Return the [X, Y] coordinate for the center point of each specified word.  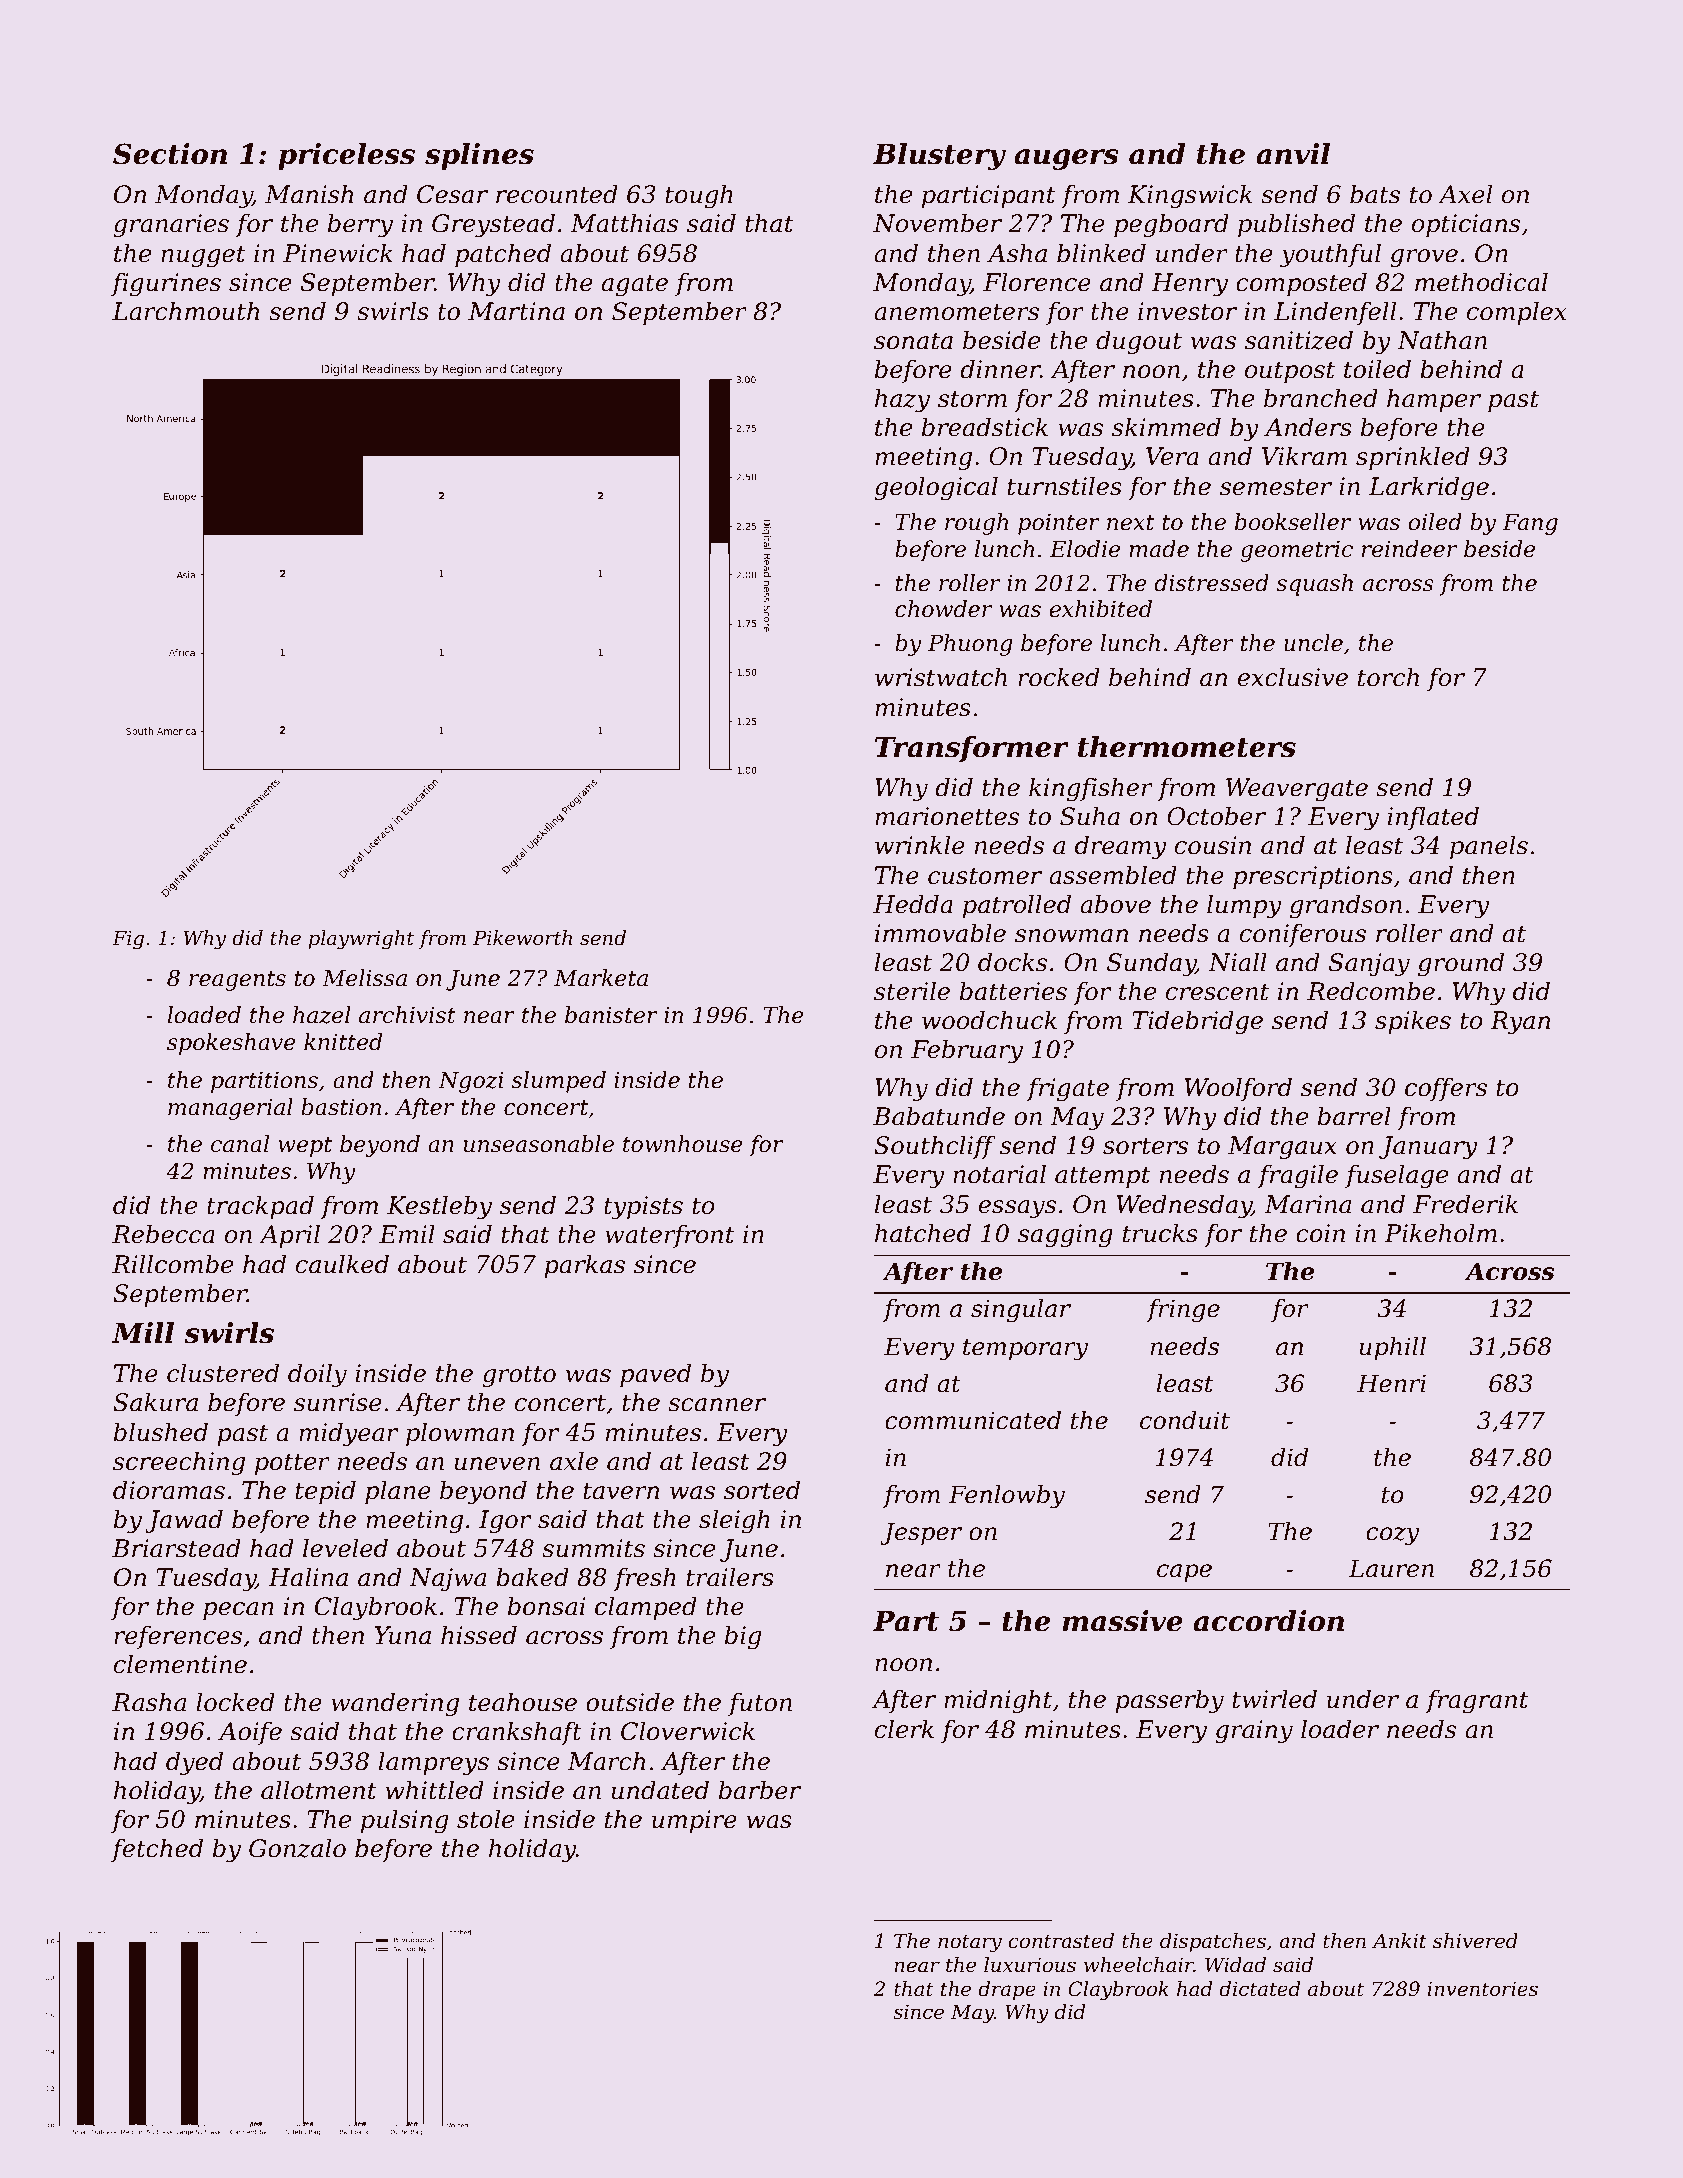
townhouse [683, 1144]
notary [970, 1943]
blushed [161, 1432]
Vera [1172, 456]
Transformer [972, 749]
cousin [1213, 845]
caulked [342, 1264]
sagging [1065, 1236]
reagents [237, 981]
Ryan [1520, 1023]
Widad [1235, 1965]
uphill [1392, 1348]
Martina [516, 311]
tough [699, 196]
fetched [157, 1850]
